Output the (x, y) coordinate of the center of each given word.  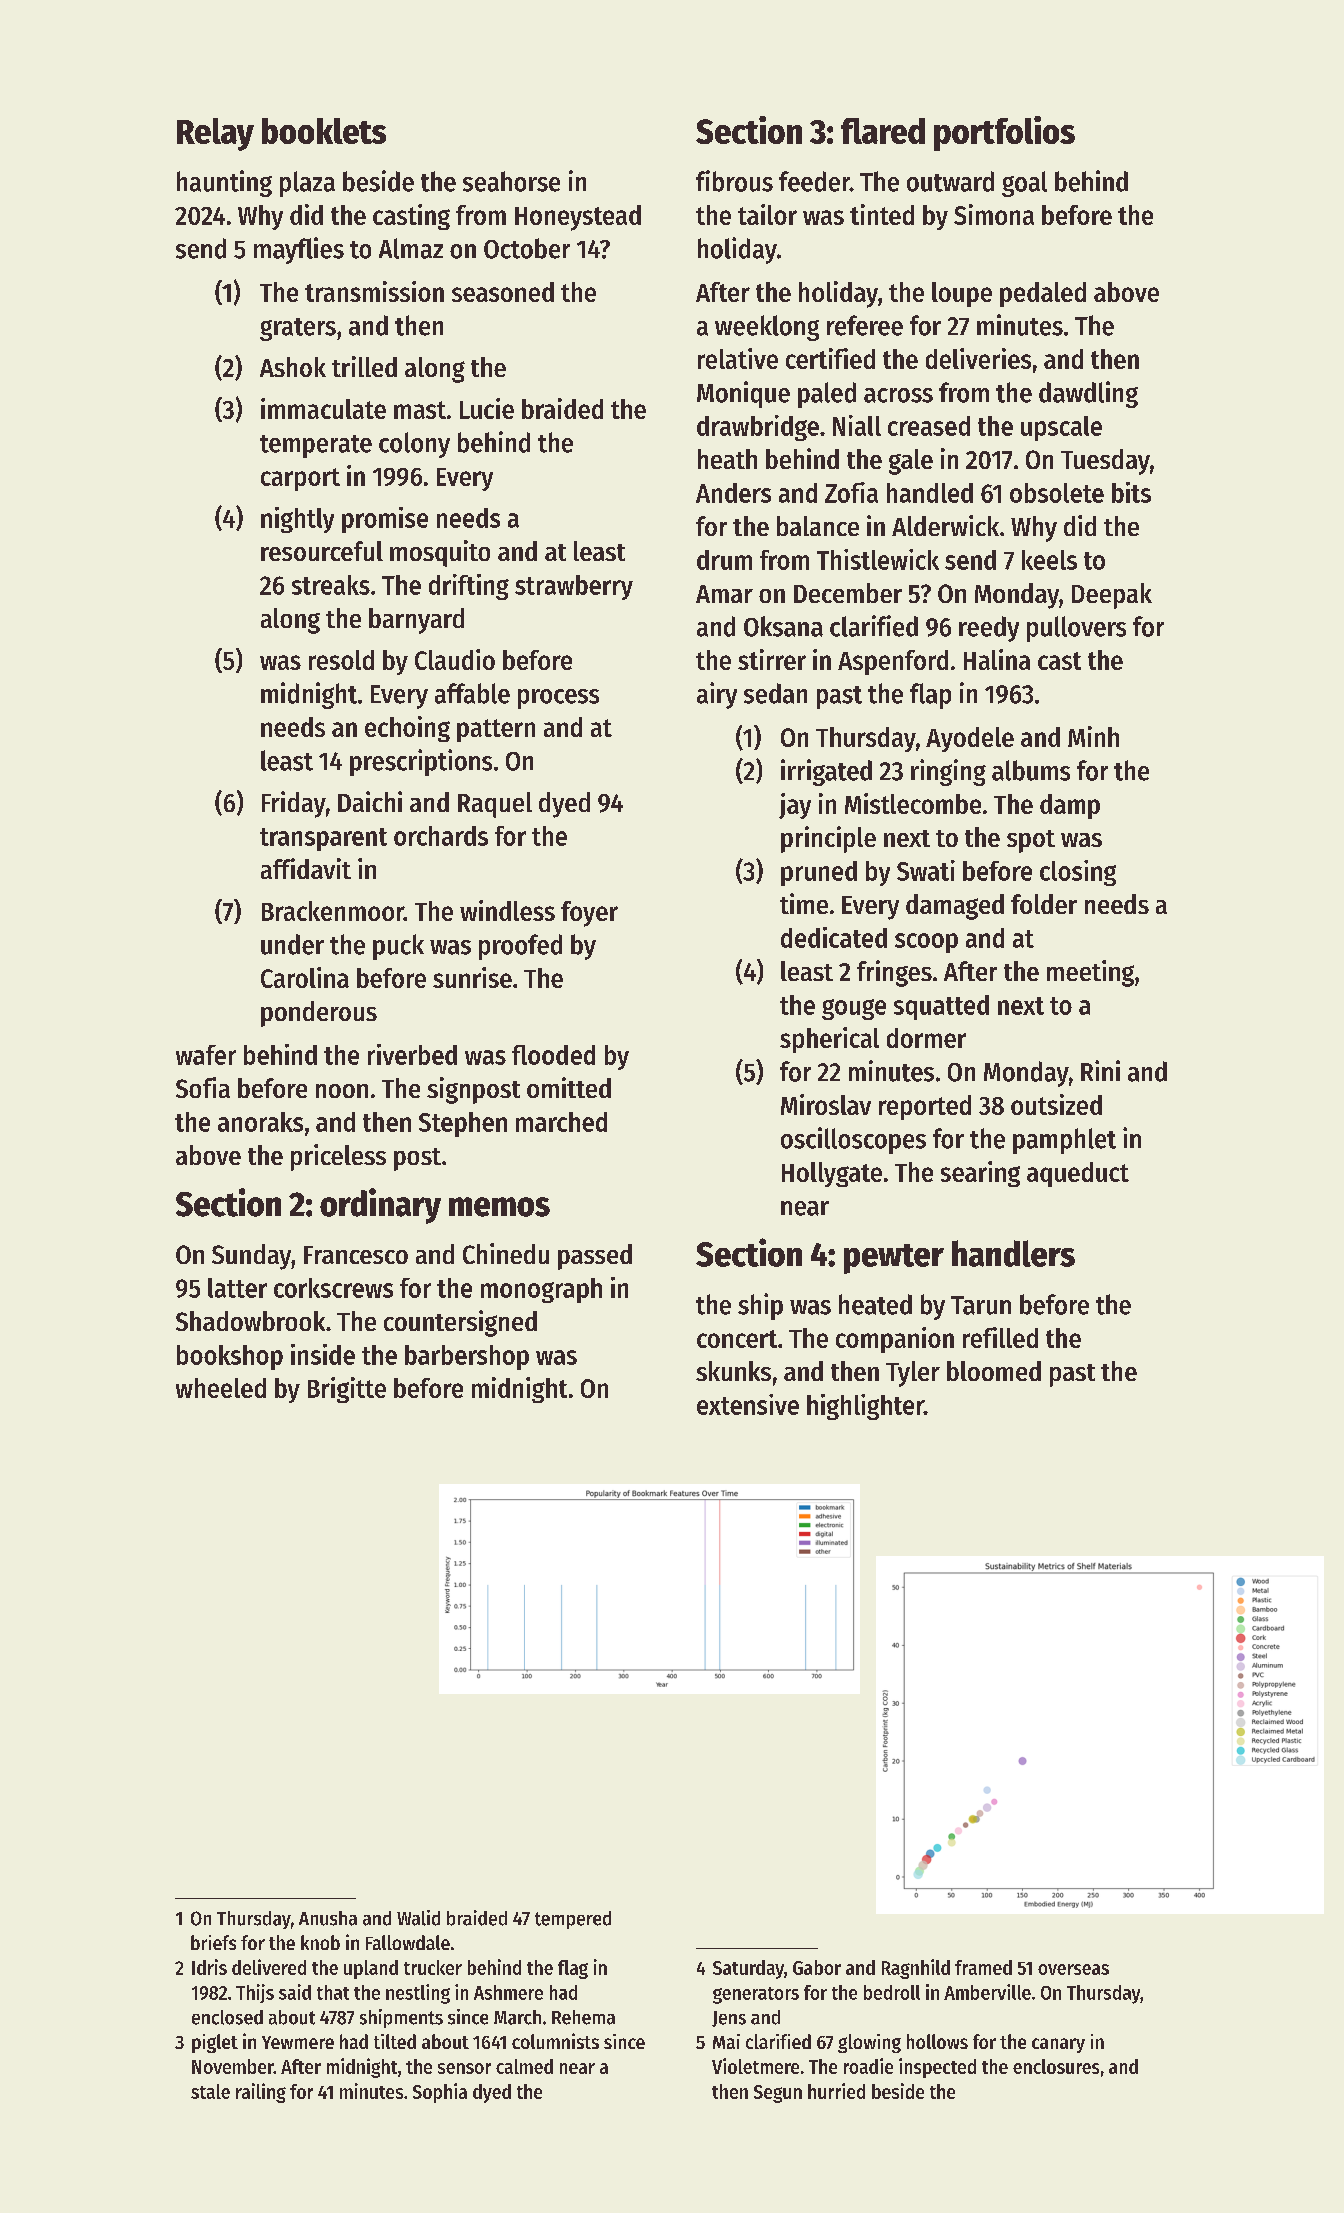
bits (1131, 492)
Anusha (328, 1918)
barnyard (416, 621)
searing (980, 1174)
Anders (733, 493)
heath (727, 459)
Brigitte (347, 1390)
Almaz (411, 248)
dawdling (1088, 394)
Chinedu (506, 1253)
